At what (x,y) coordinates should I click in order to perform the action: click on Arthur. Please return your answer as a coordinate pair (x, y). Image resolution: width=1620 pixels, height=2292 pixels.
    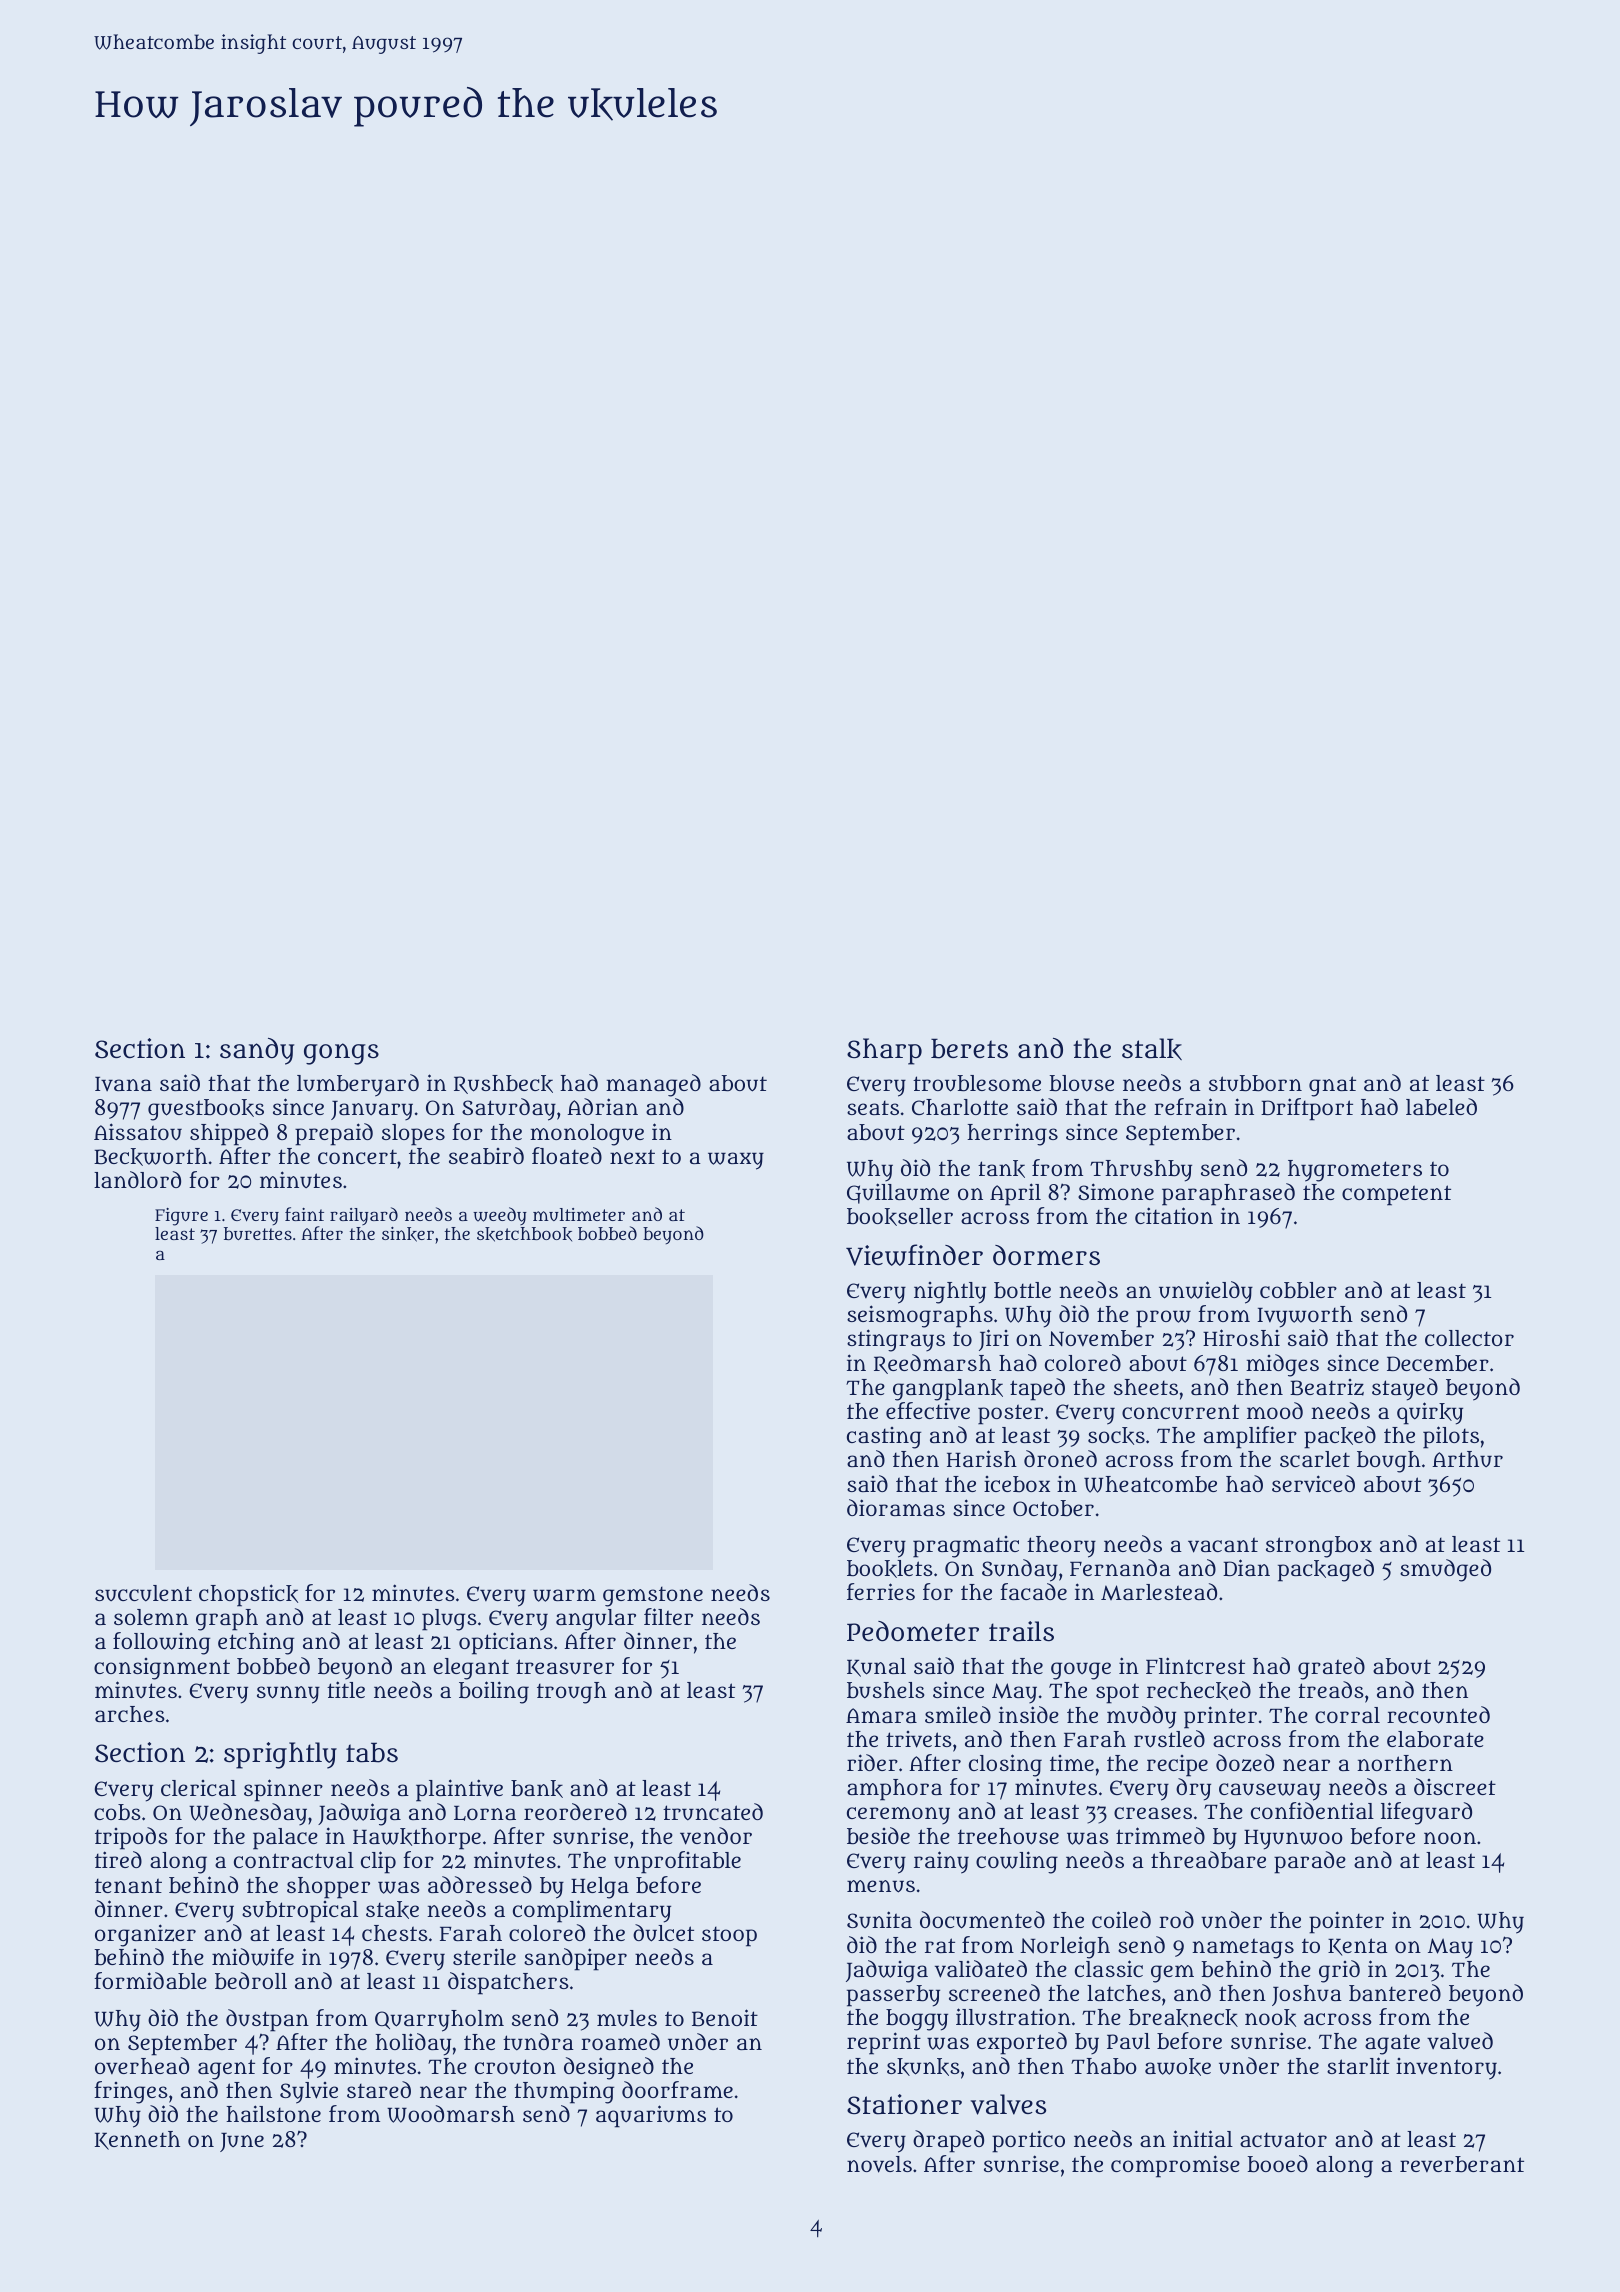
    Looking at the image, I should click on (1467, 1459).
